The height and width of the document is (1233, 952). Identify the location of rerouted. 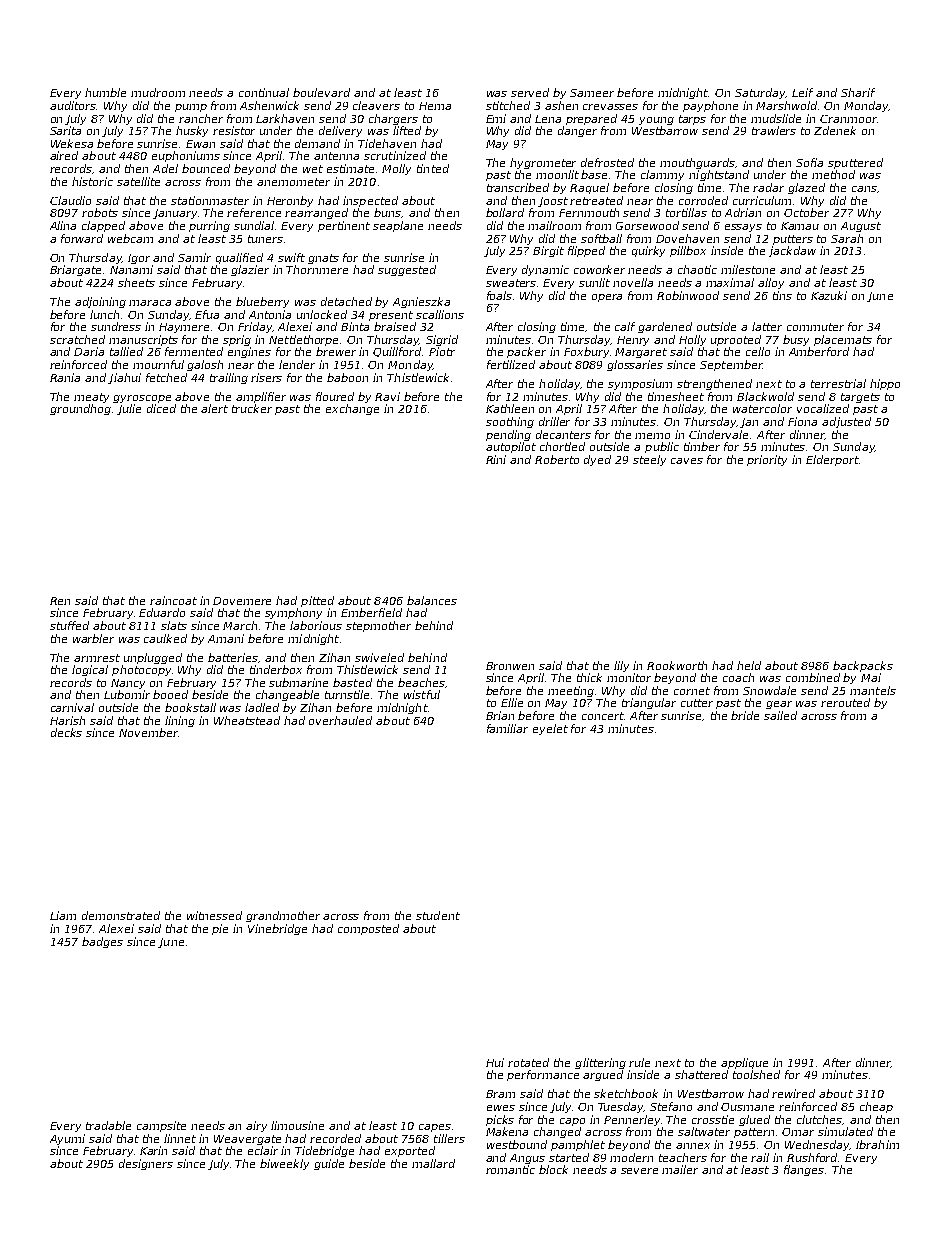
(845, 702).
